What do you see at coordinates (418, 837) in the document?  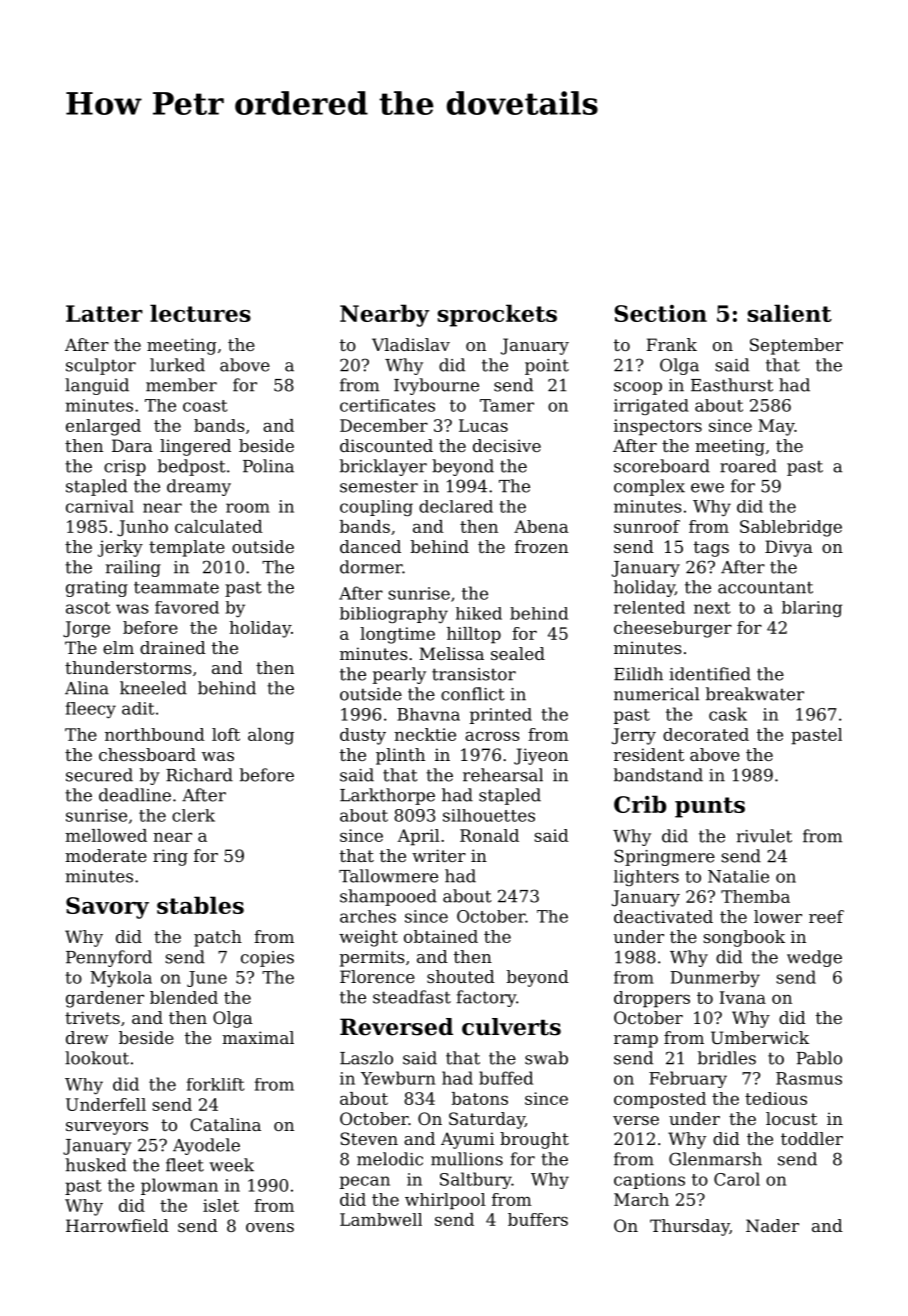 I see `April` at bounding box center [418, 837].
